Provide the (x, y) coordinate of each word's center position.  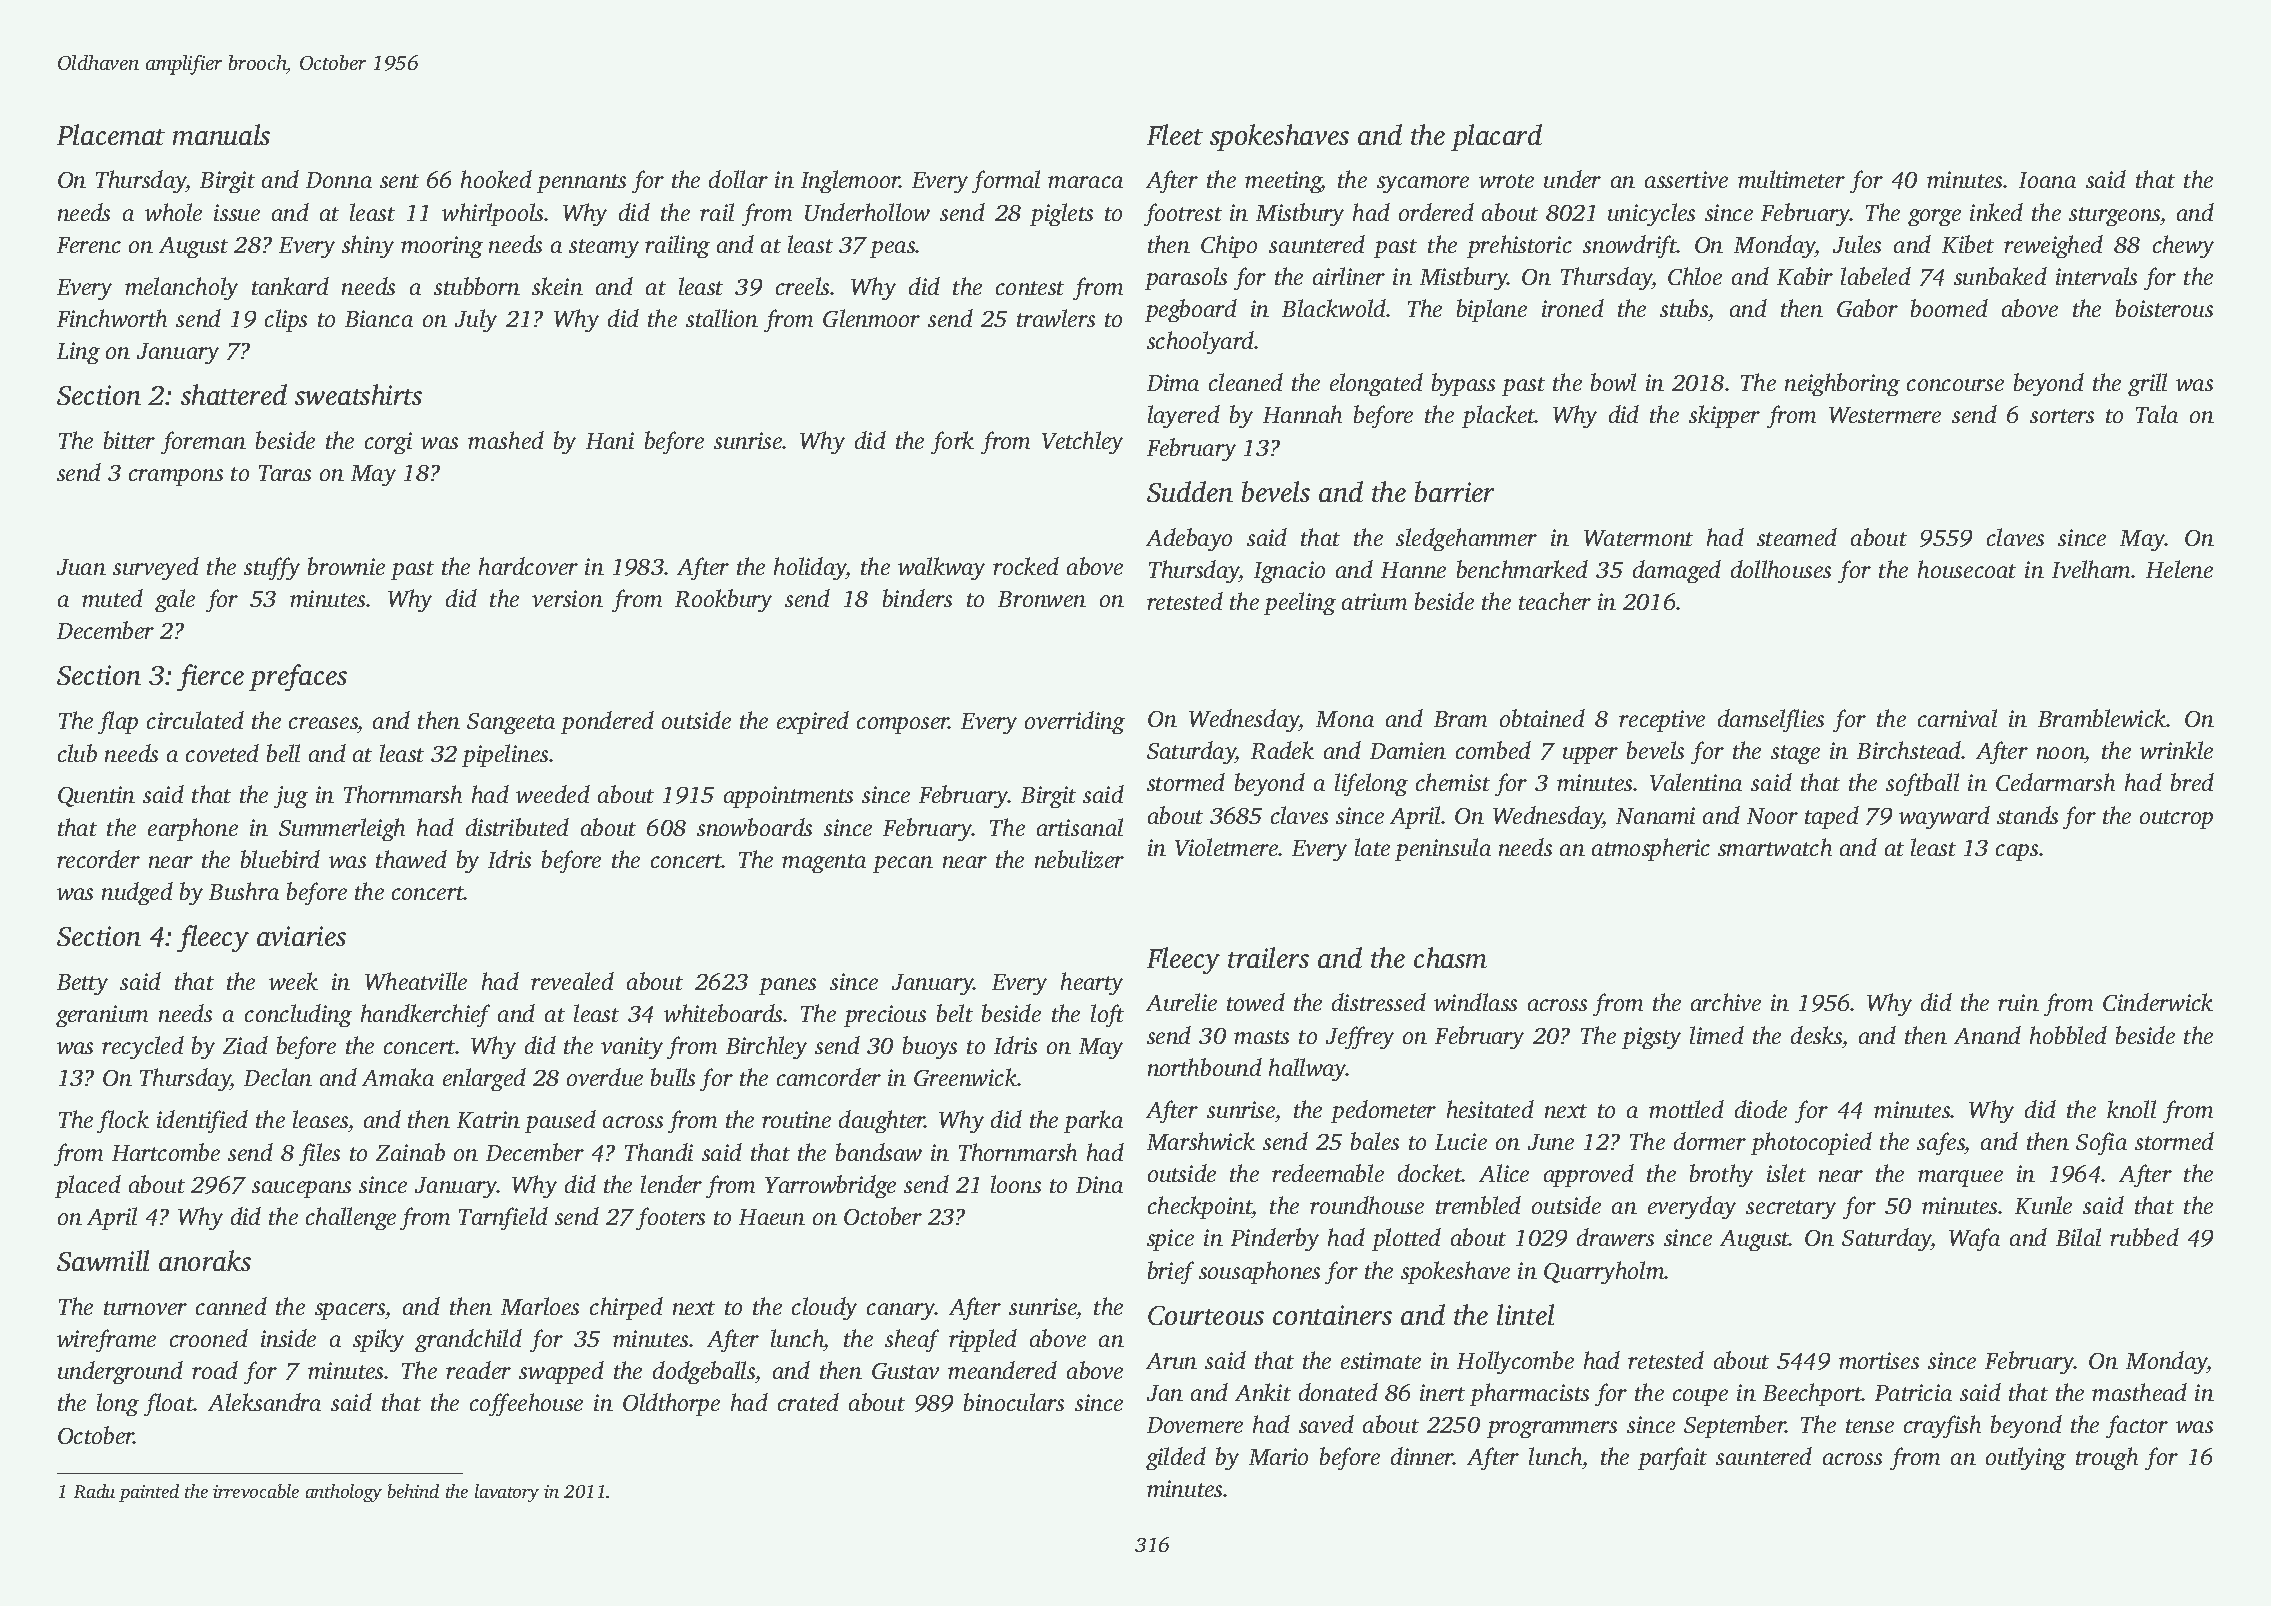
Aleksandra (264, 1402)
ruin (2018, 1002)
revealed (572, 981)
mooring (442, 247)
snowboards (754, 827)
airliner (1349, 276)
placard (1496, 137)
